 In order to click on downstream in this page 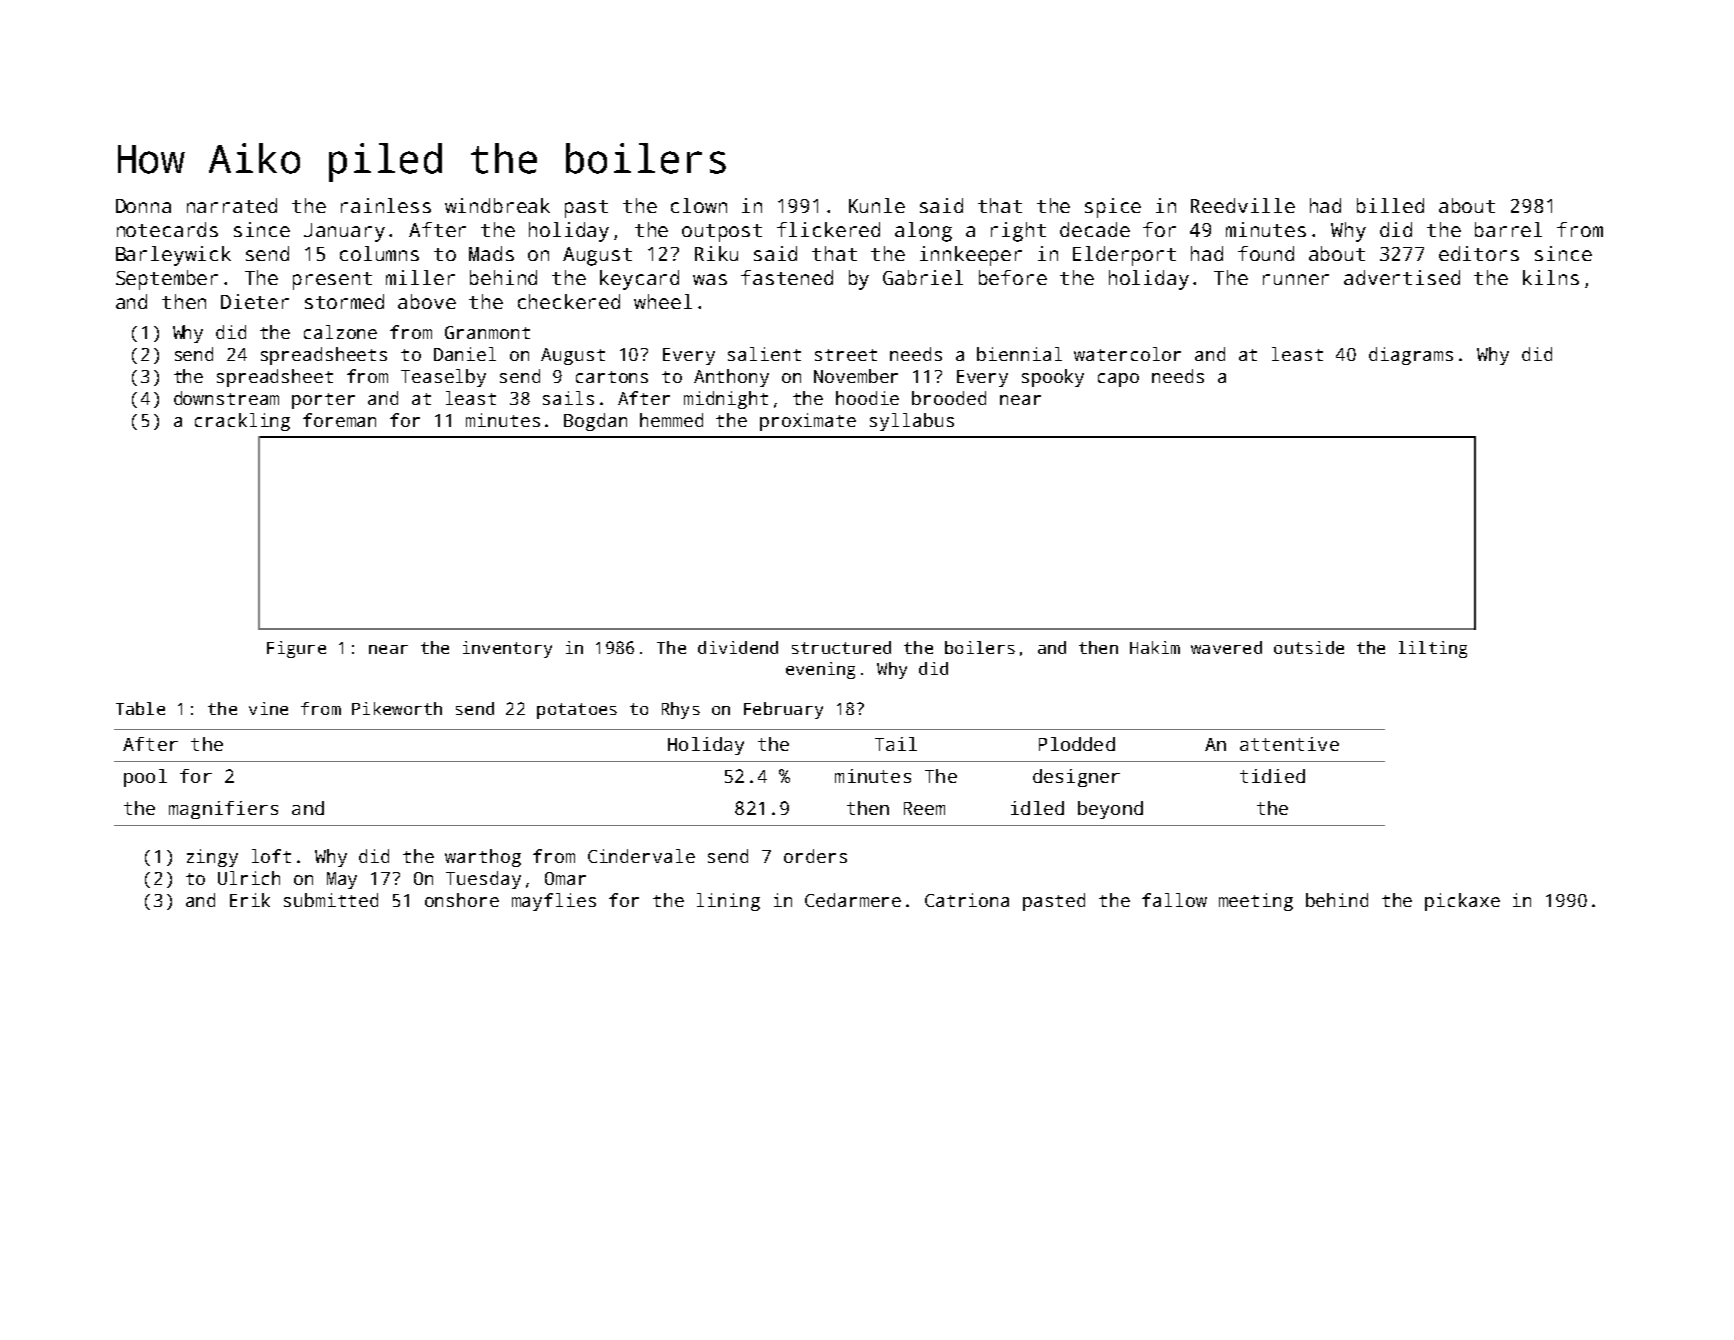, I will do `click(226, 398)`.
